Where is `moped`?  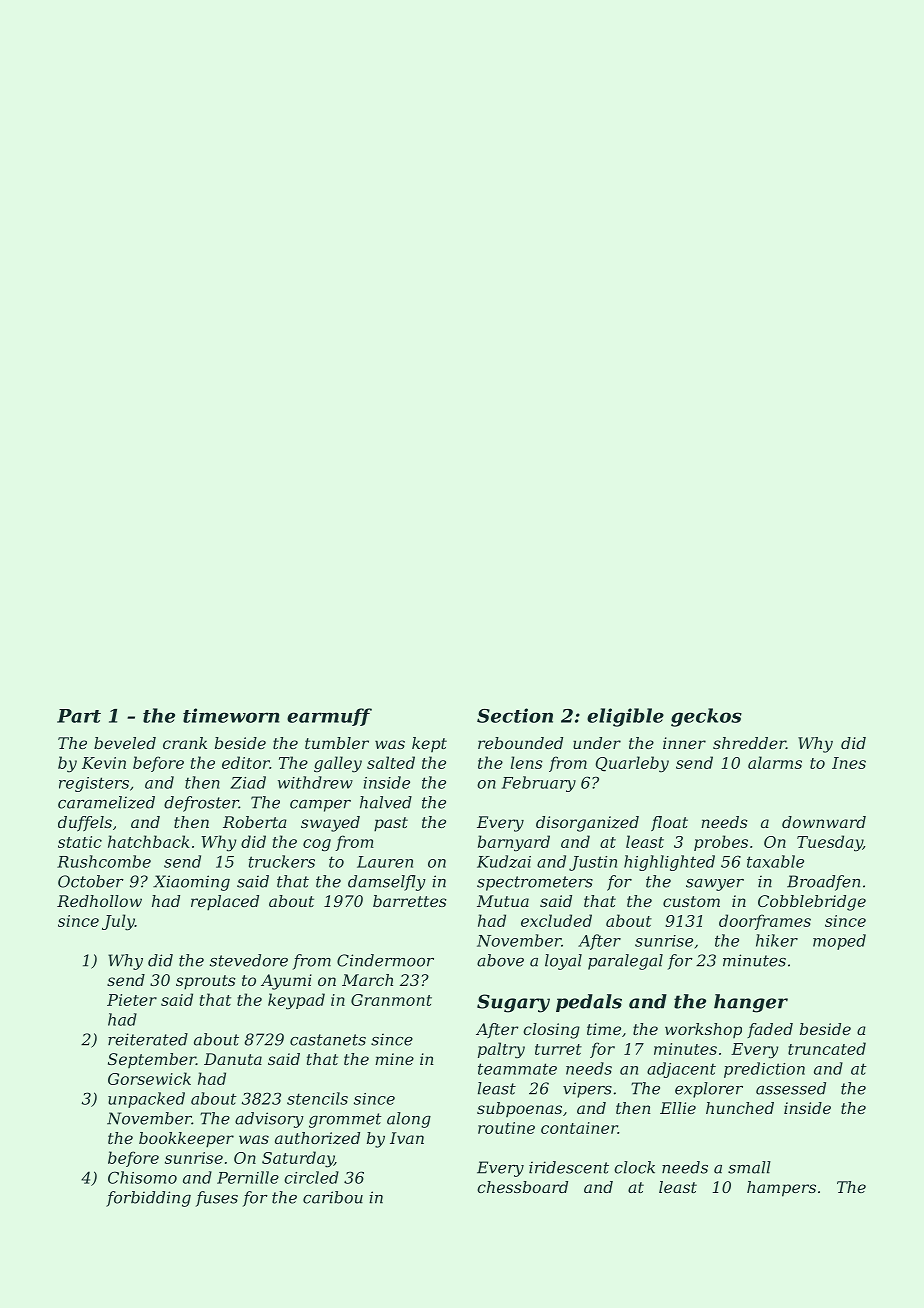 moped is located at coordinates (839, 942).
